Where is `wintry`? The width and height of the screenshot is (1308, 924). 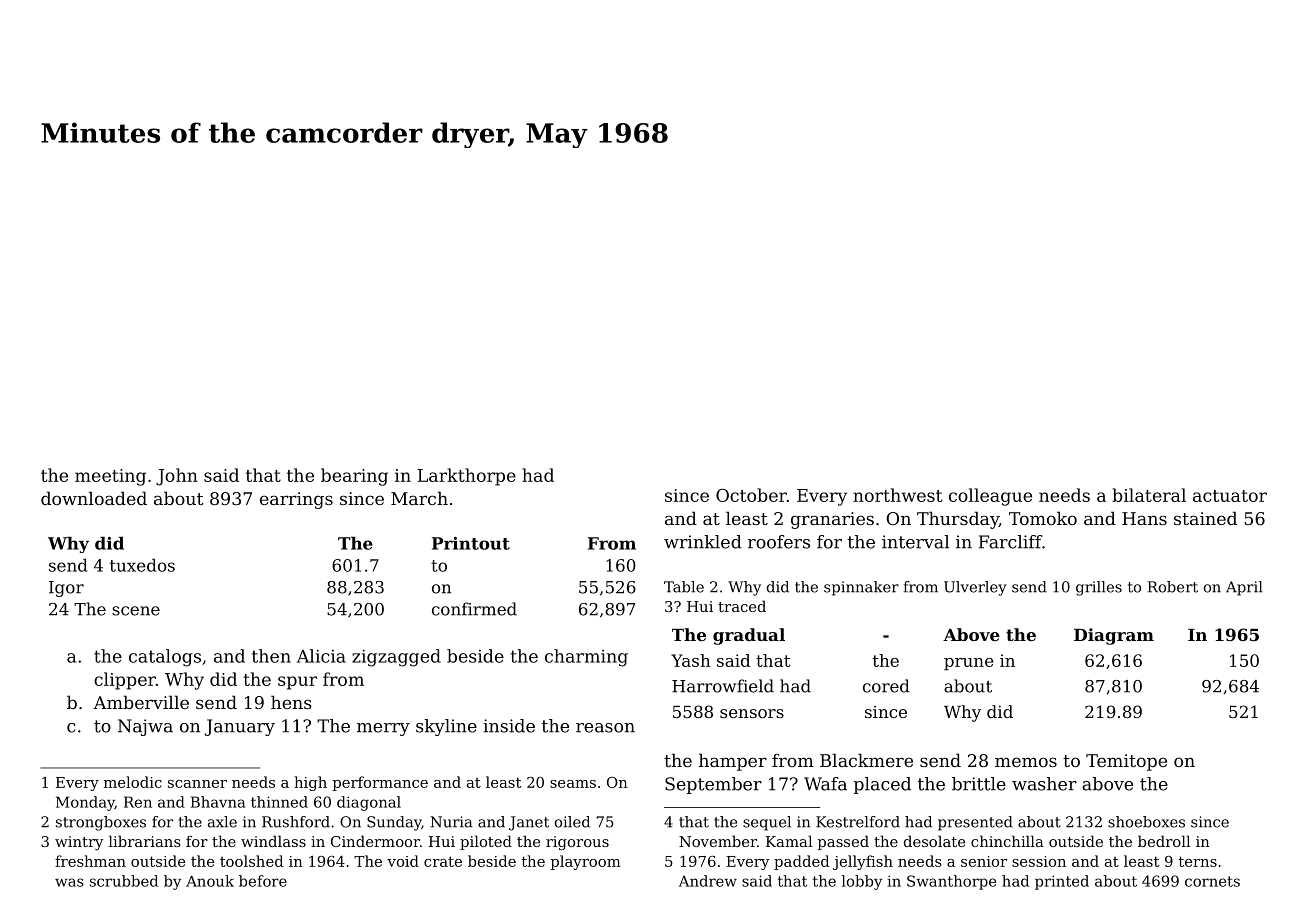
wintry is located at coordinates (79, 843).
